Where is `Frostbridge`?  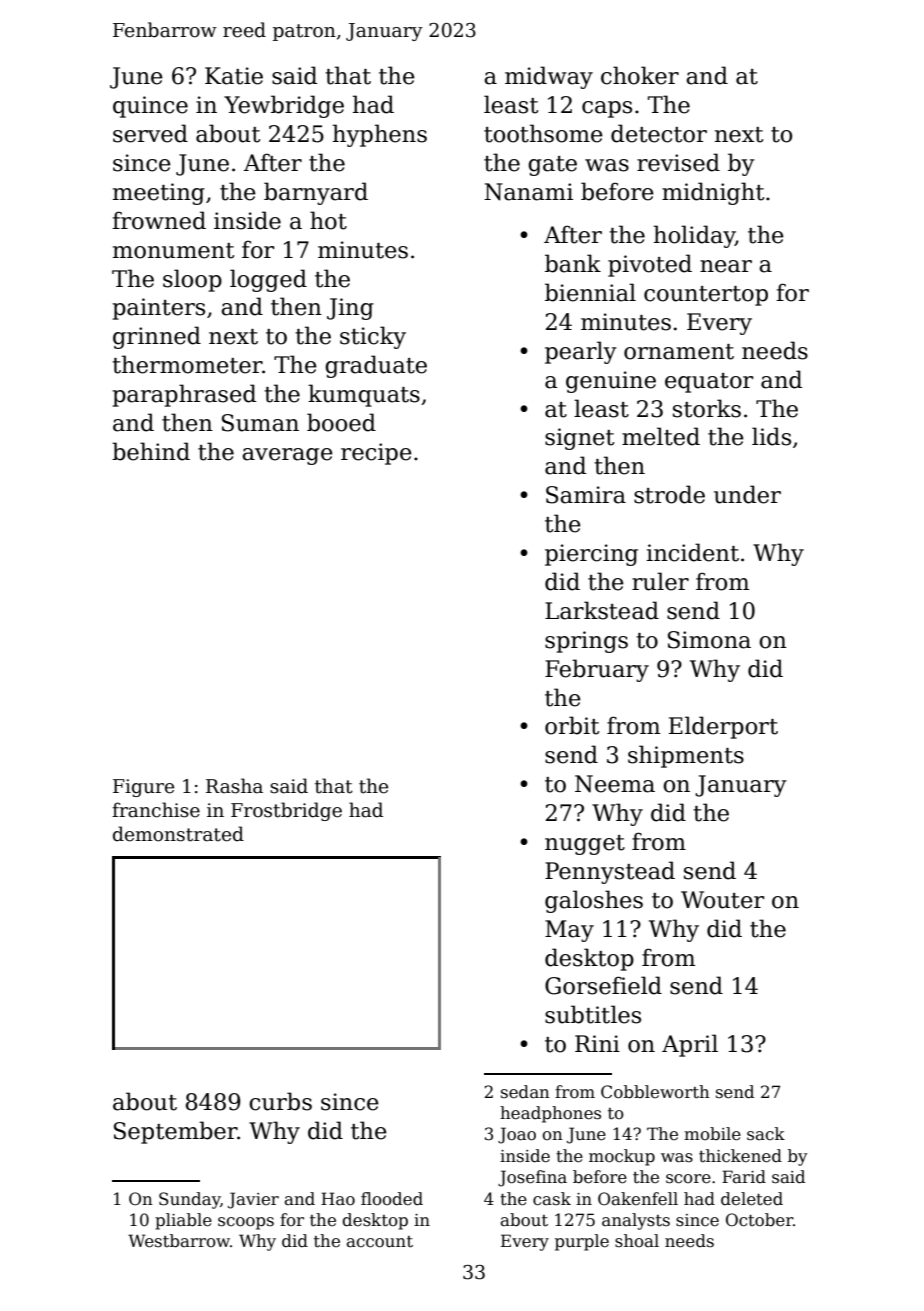
Frostbridge is located at coordinates (286, 811).
